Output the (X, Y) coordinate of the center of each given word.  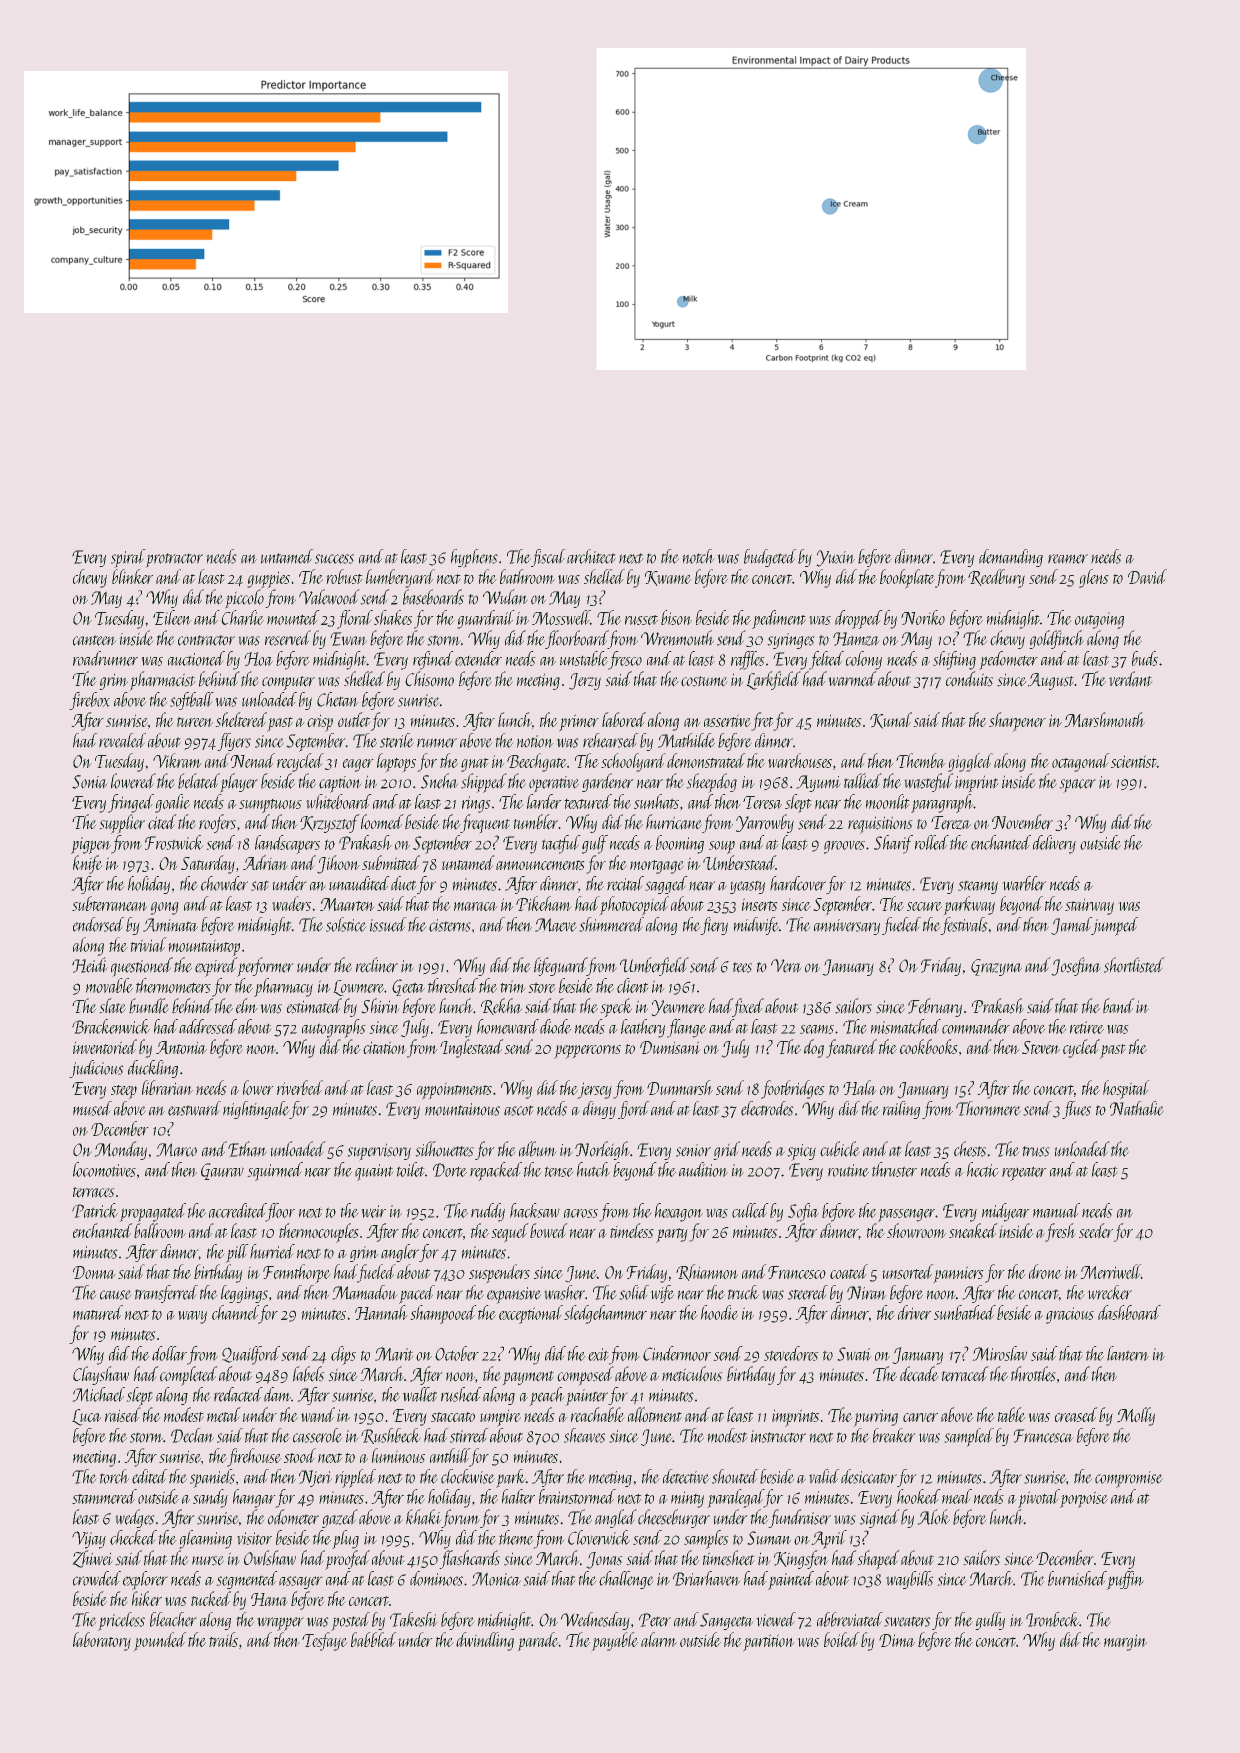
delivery (1054, 844)
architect (591, 556)
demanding (1011, 558)
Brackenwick (111, 1026)
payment (528, 1378)
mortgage (657, 867)
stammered (104, 1496)
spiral (128, 558)
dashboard (1129, 1312)
